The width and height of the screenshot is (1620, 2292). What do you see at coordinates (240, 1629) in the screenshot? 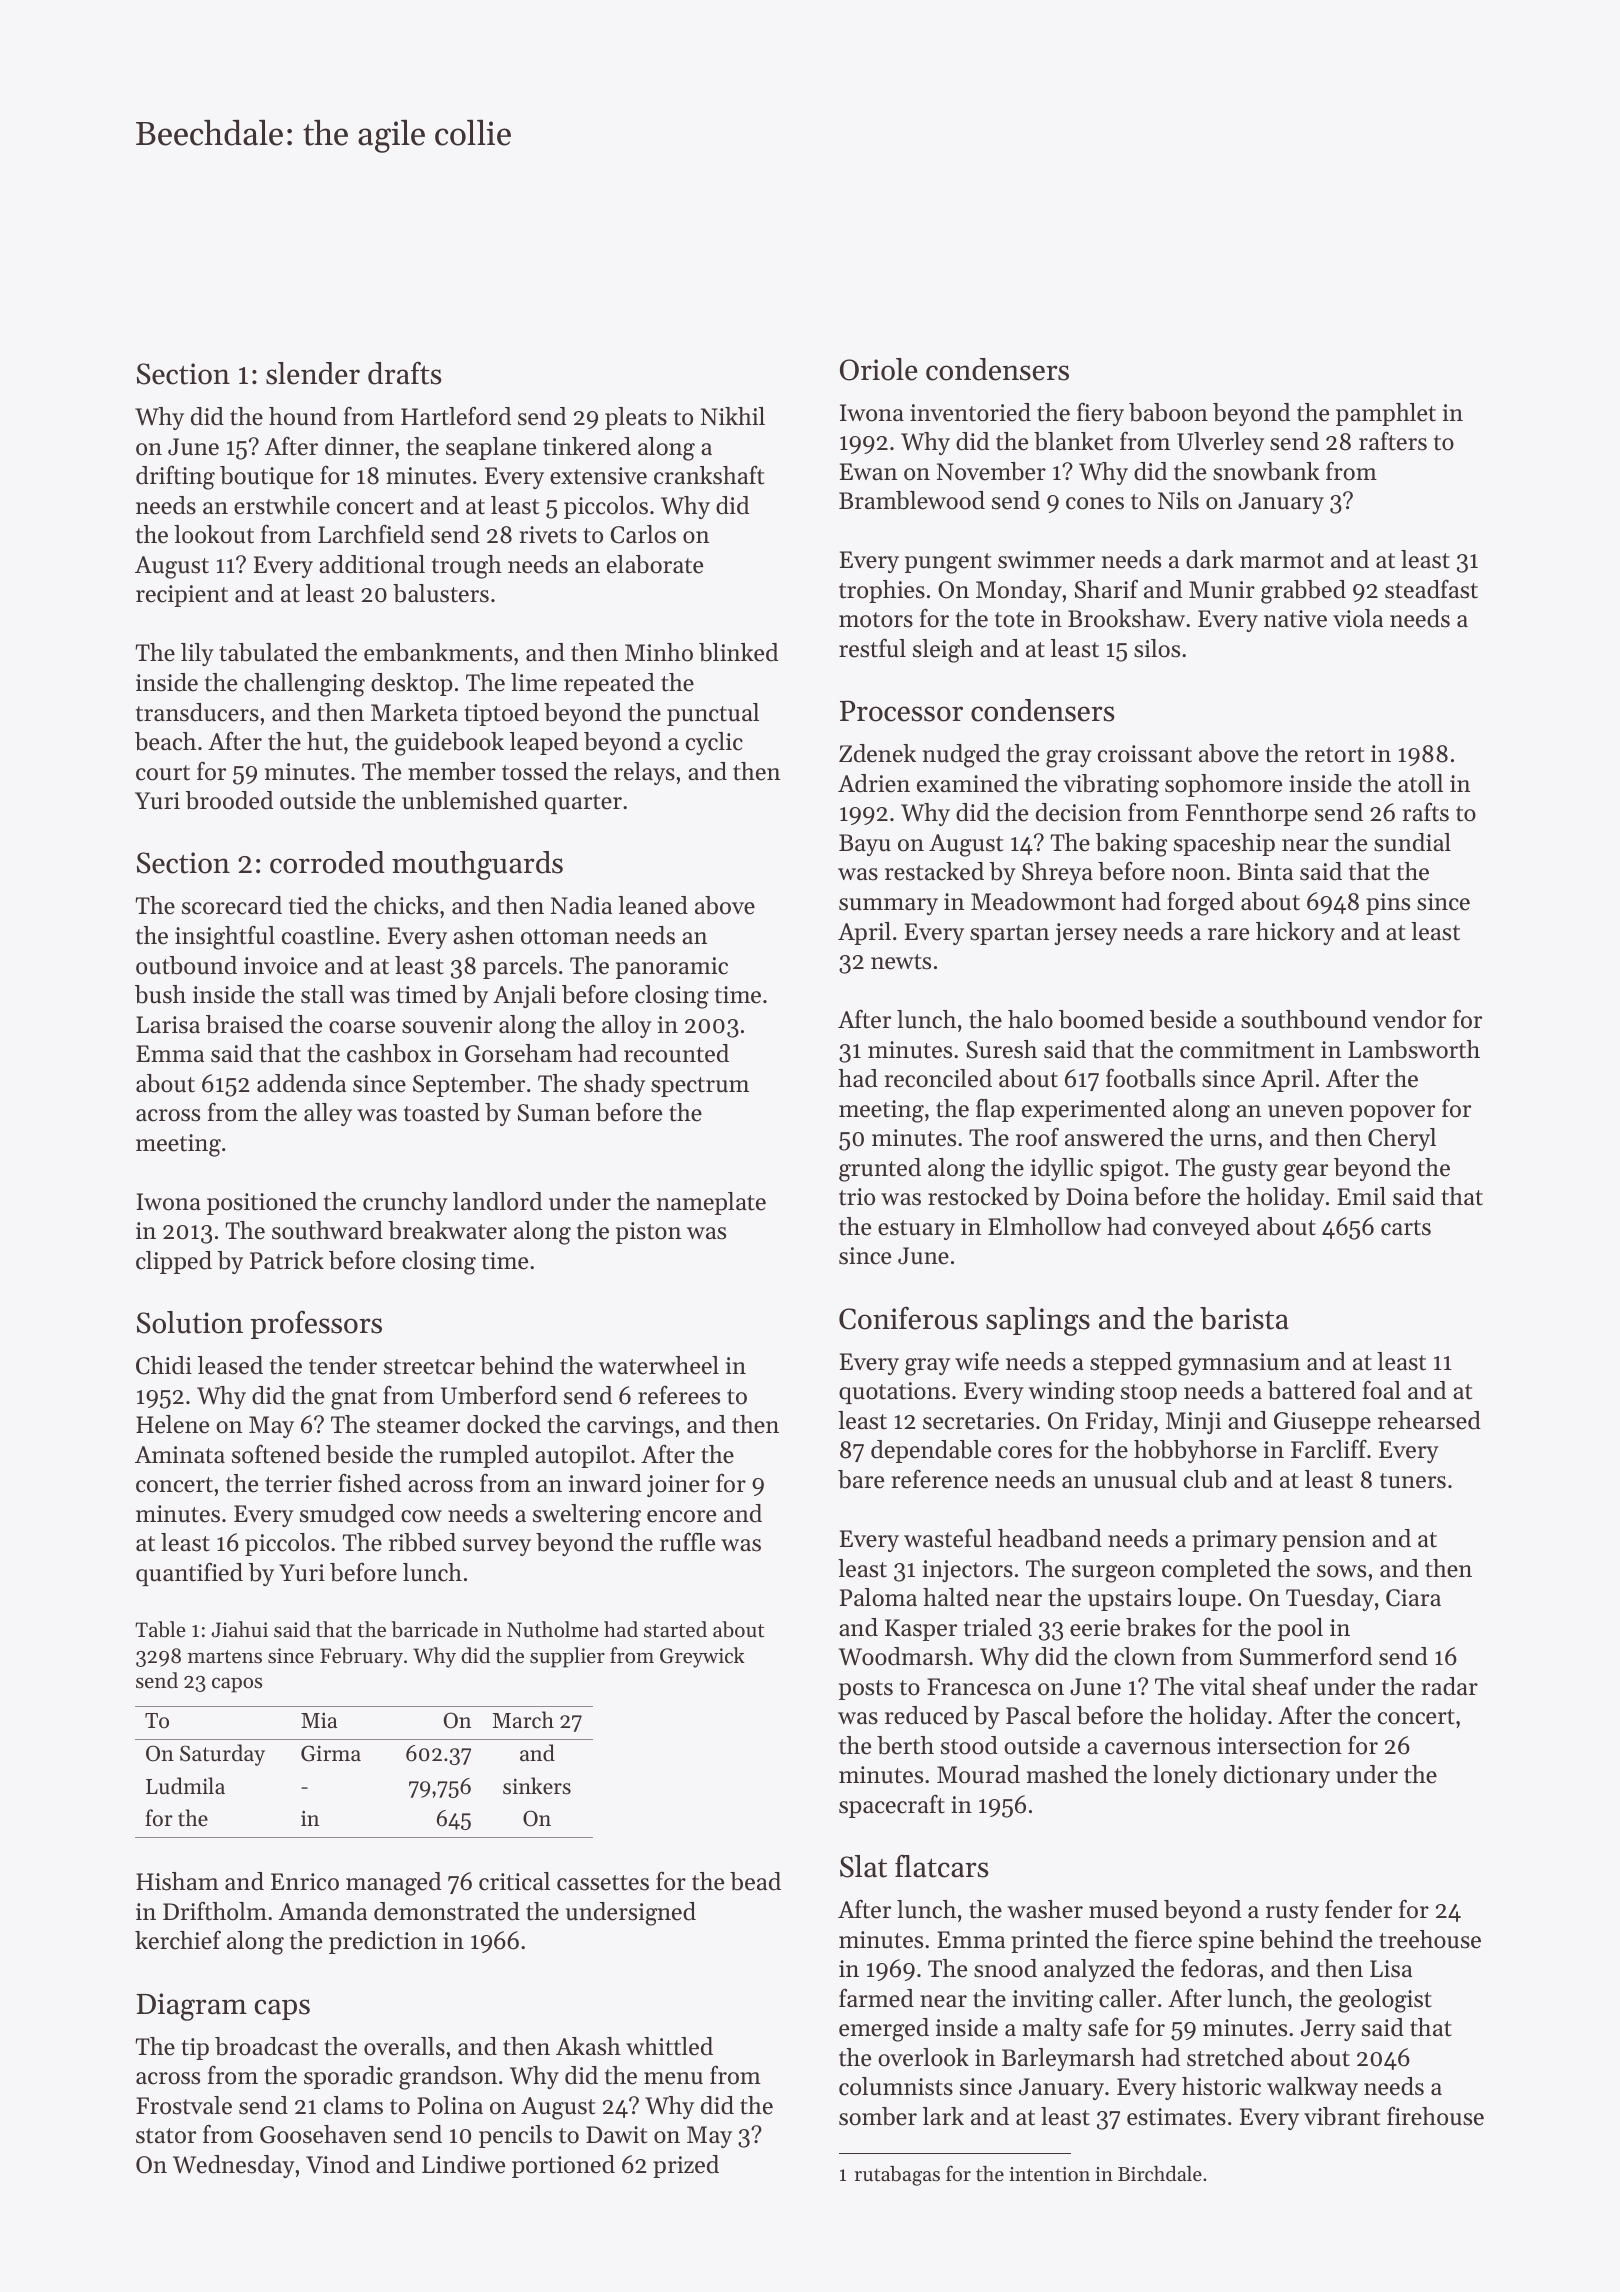
I see `Jiahui` at bounding box center [240, 1629].
